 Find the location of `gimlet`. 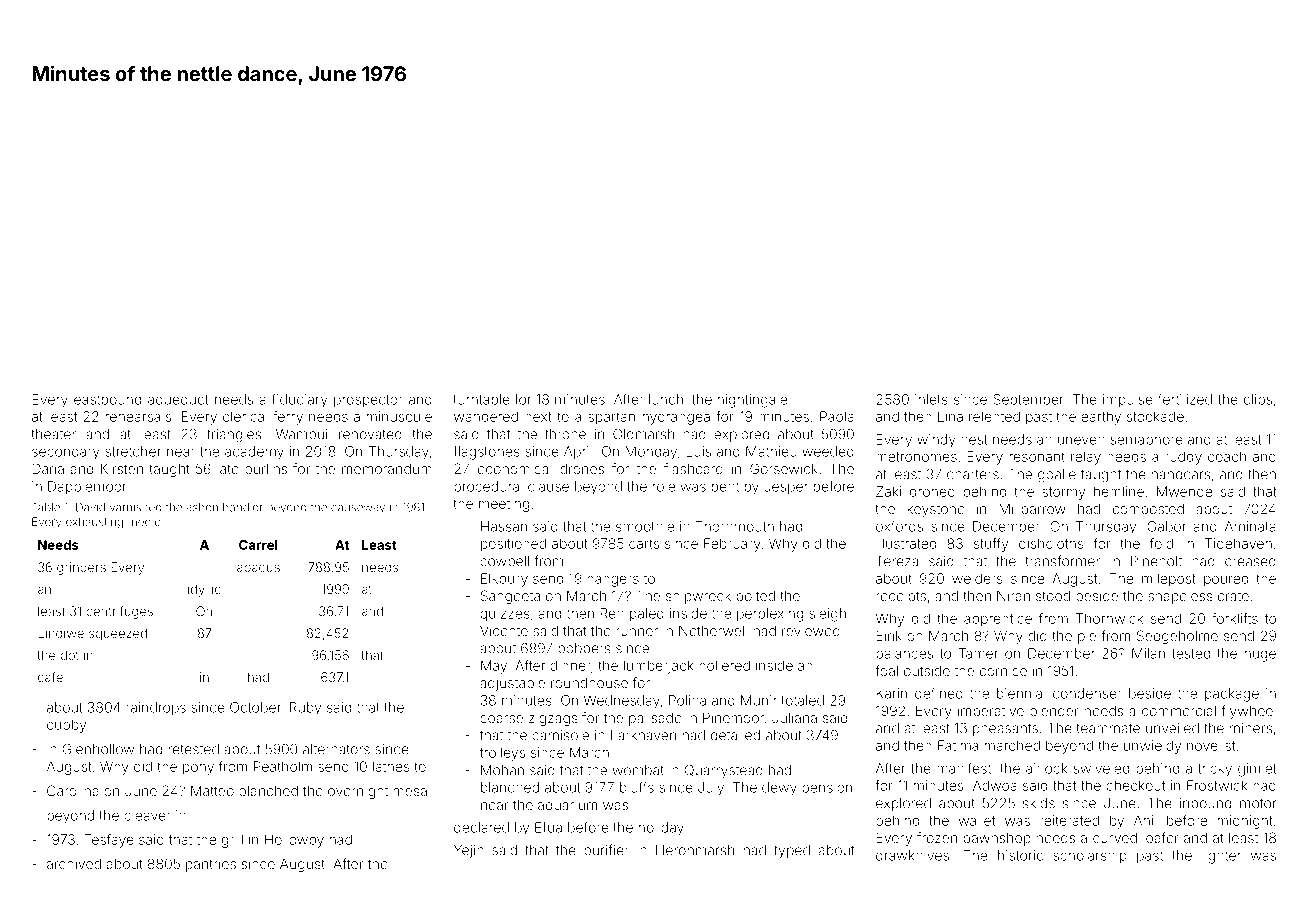

gimlet is located at coordinates (1257, 770).
